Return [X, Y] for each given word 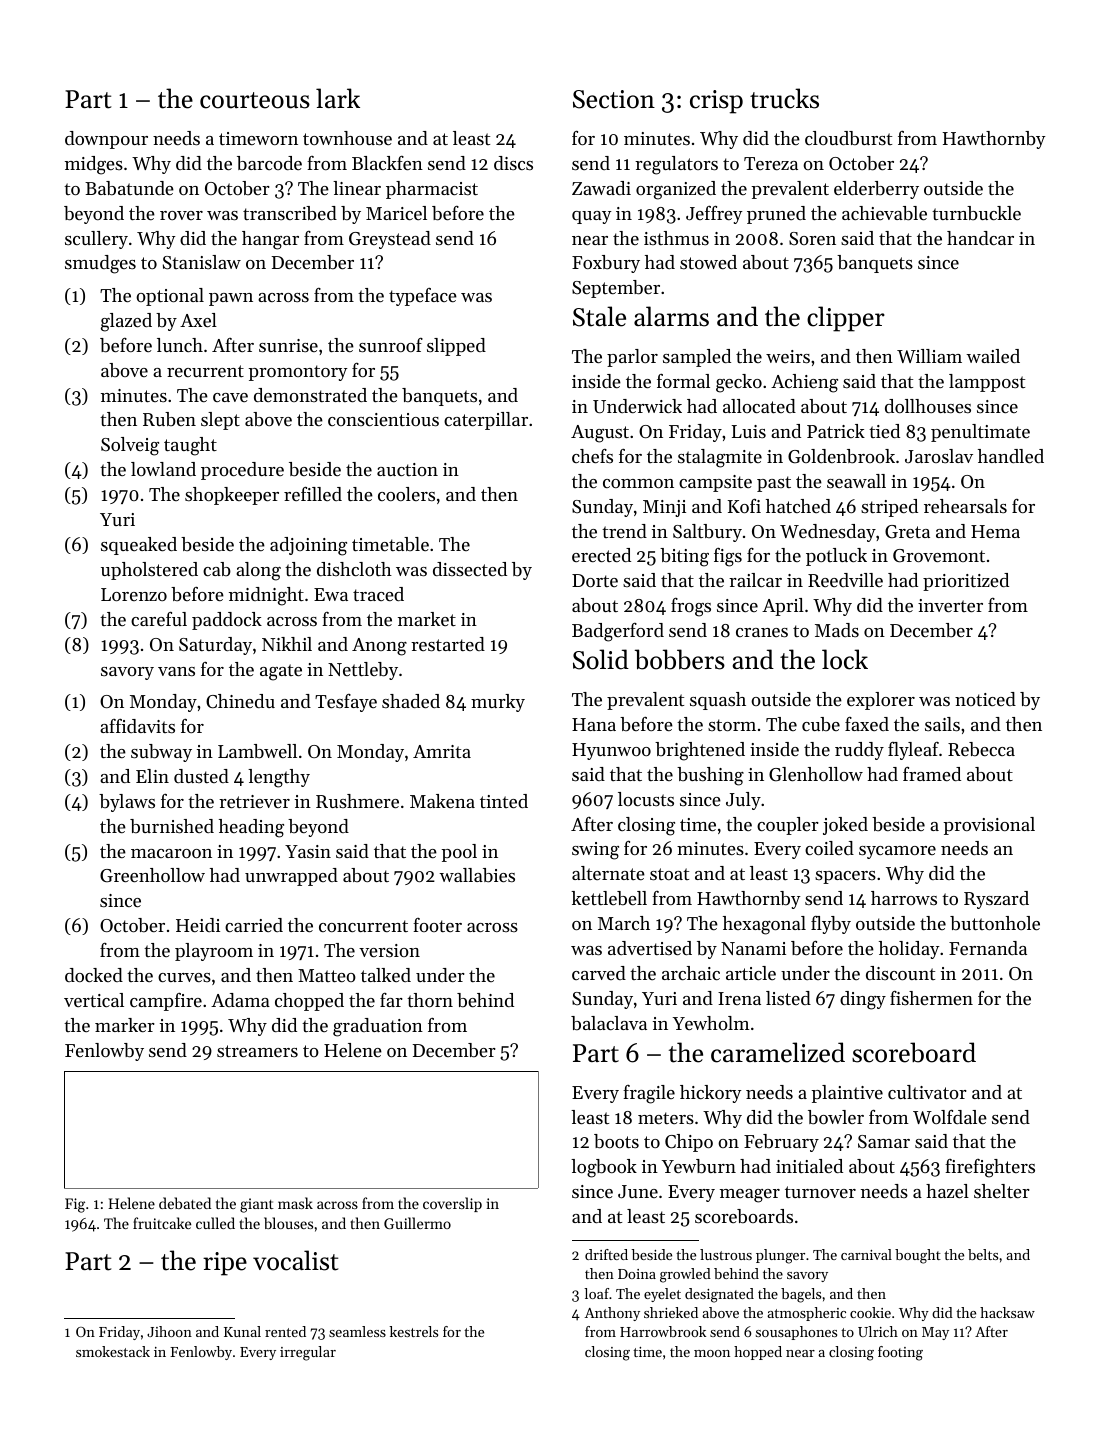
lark [338, 98]
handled [1011, 456]
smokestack [113, 1351]
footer [437, 925]
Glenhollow [816, 774]
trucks [784, 98]
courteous [255, 100]
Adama [240, 1000]
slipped [456, 347]
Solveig [130, 446]
